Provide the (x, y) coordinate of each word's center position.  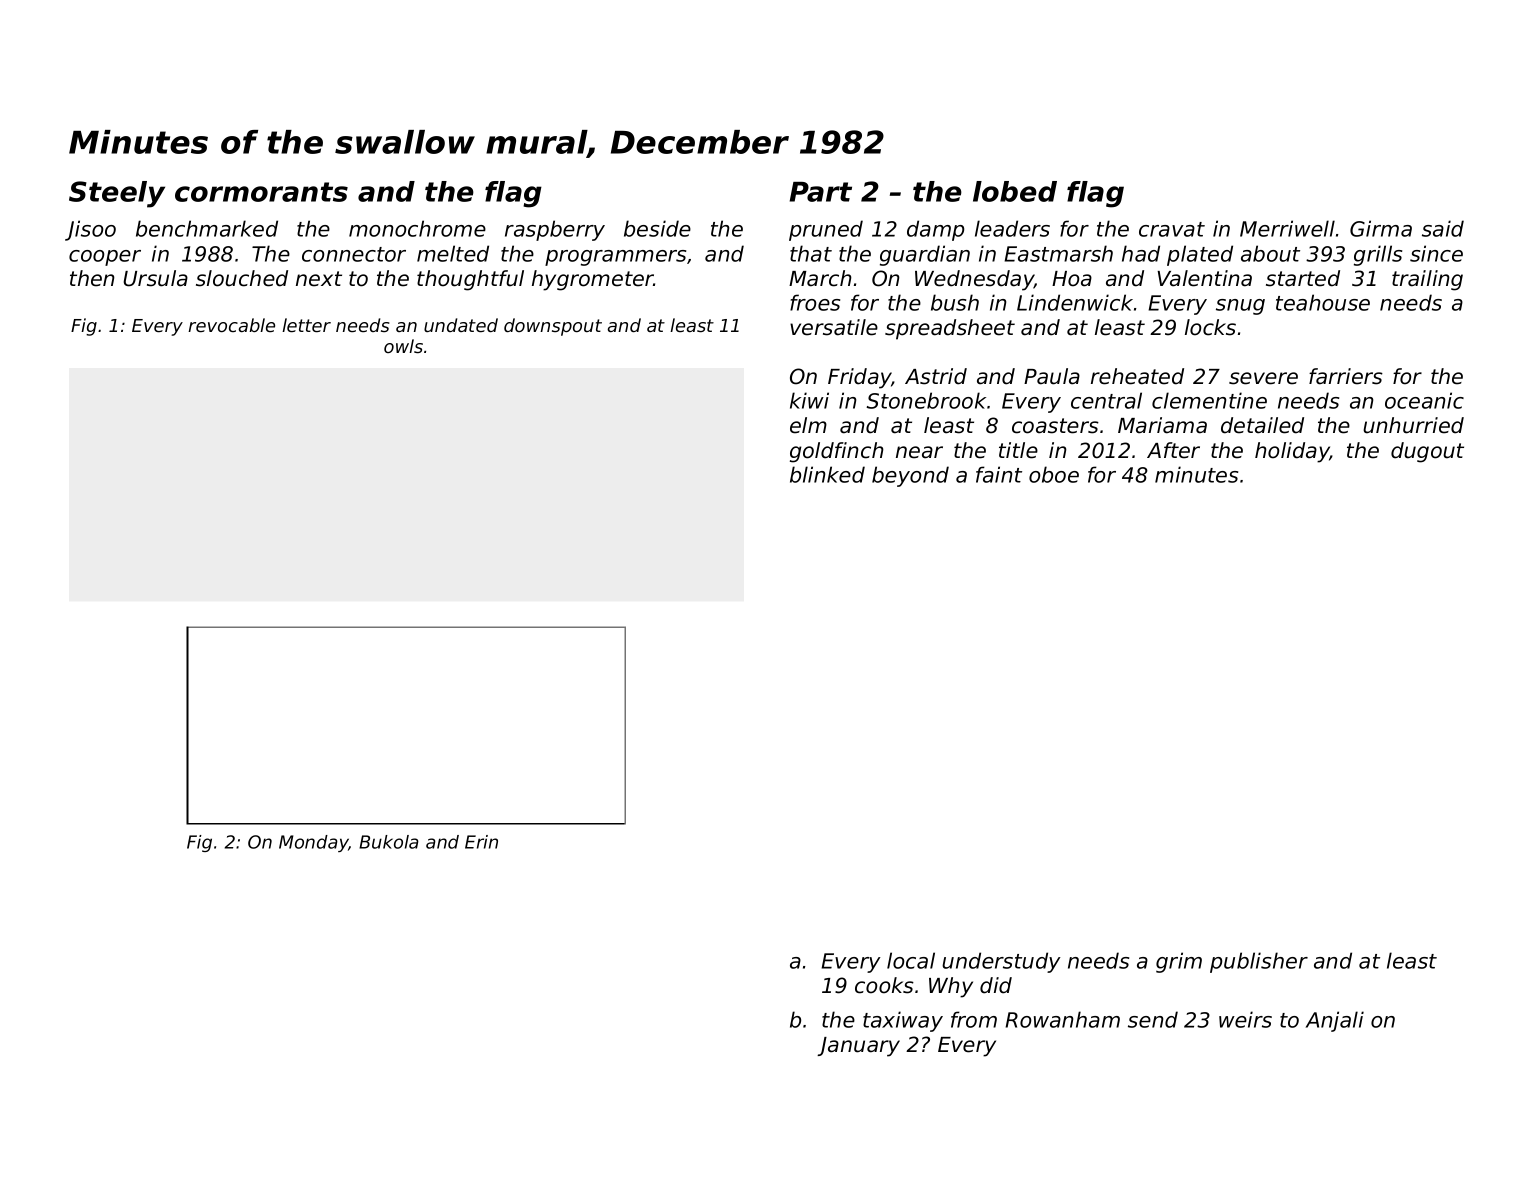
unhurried (1413, 425)
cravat (1172, 229)
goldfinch (837, 452)
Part (821, 192)
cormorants (261, 192)
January (858, 1047)
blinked (827, 474)
